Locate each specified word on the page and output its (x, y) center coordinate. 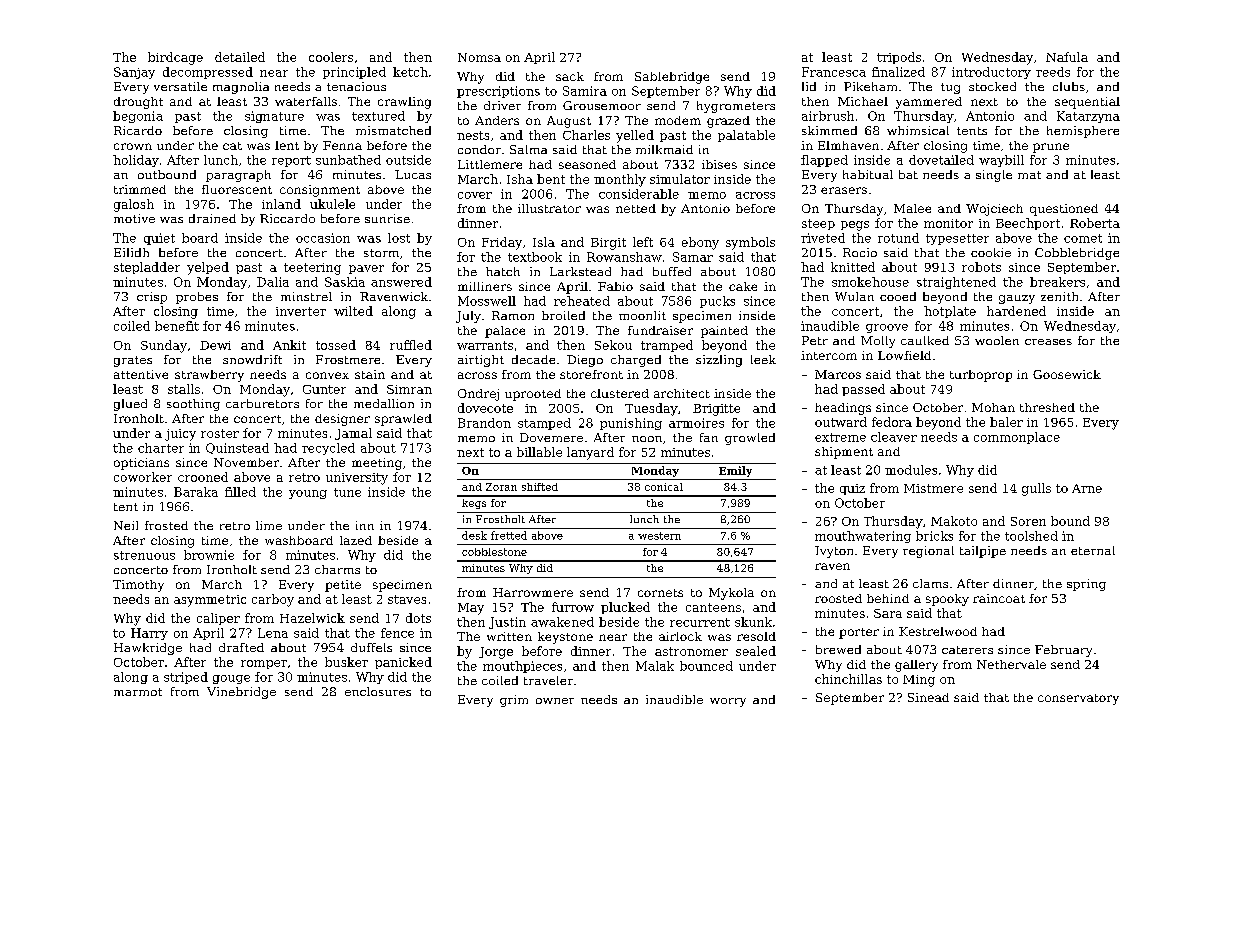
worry (728, 702)
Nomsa (479, 57)
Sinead (928, 697)
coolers (331, 57)
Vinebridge (241, 693)
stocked (992, 86)
